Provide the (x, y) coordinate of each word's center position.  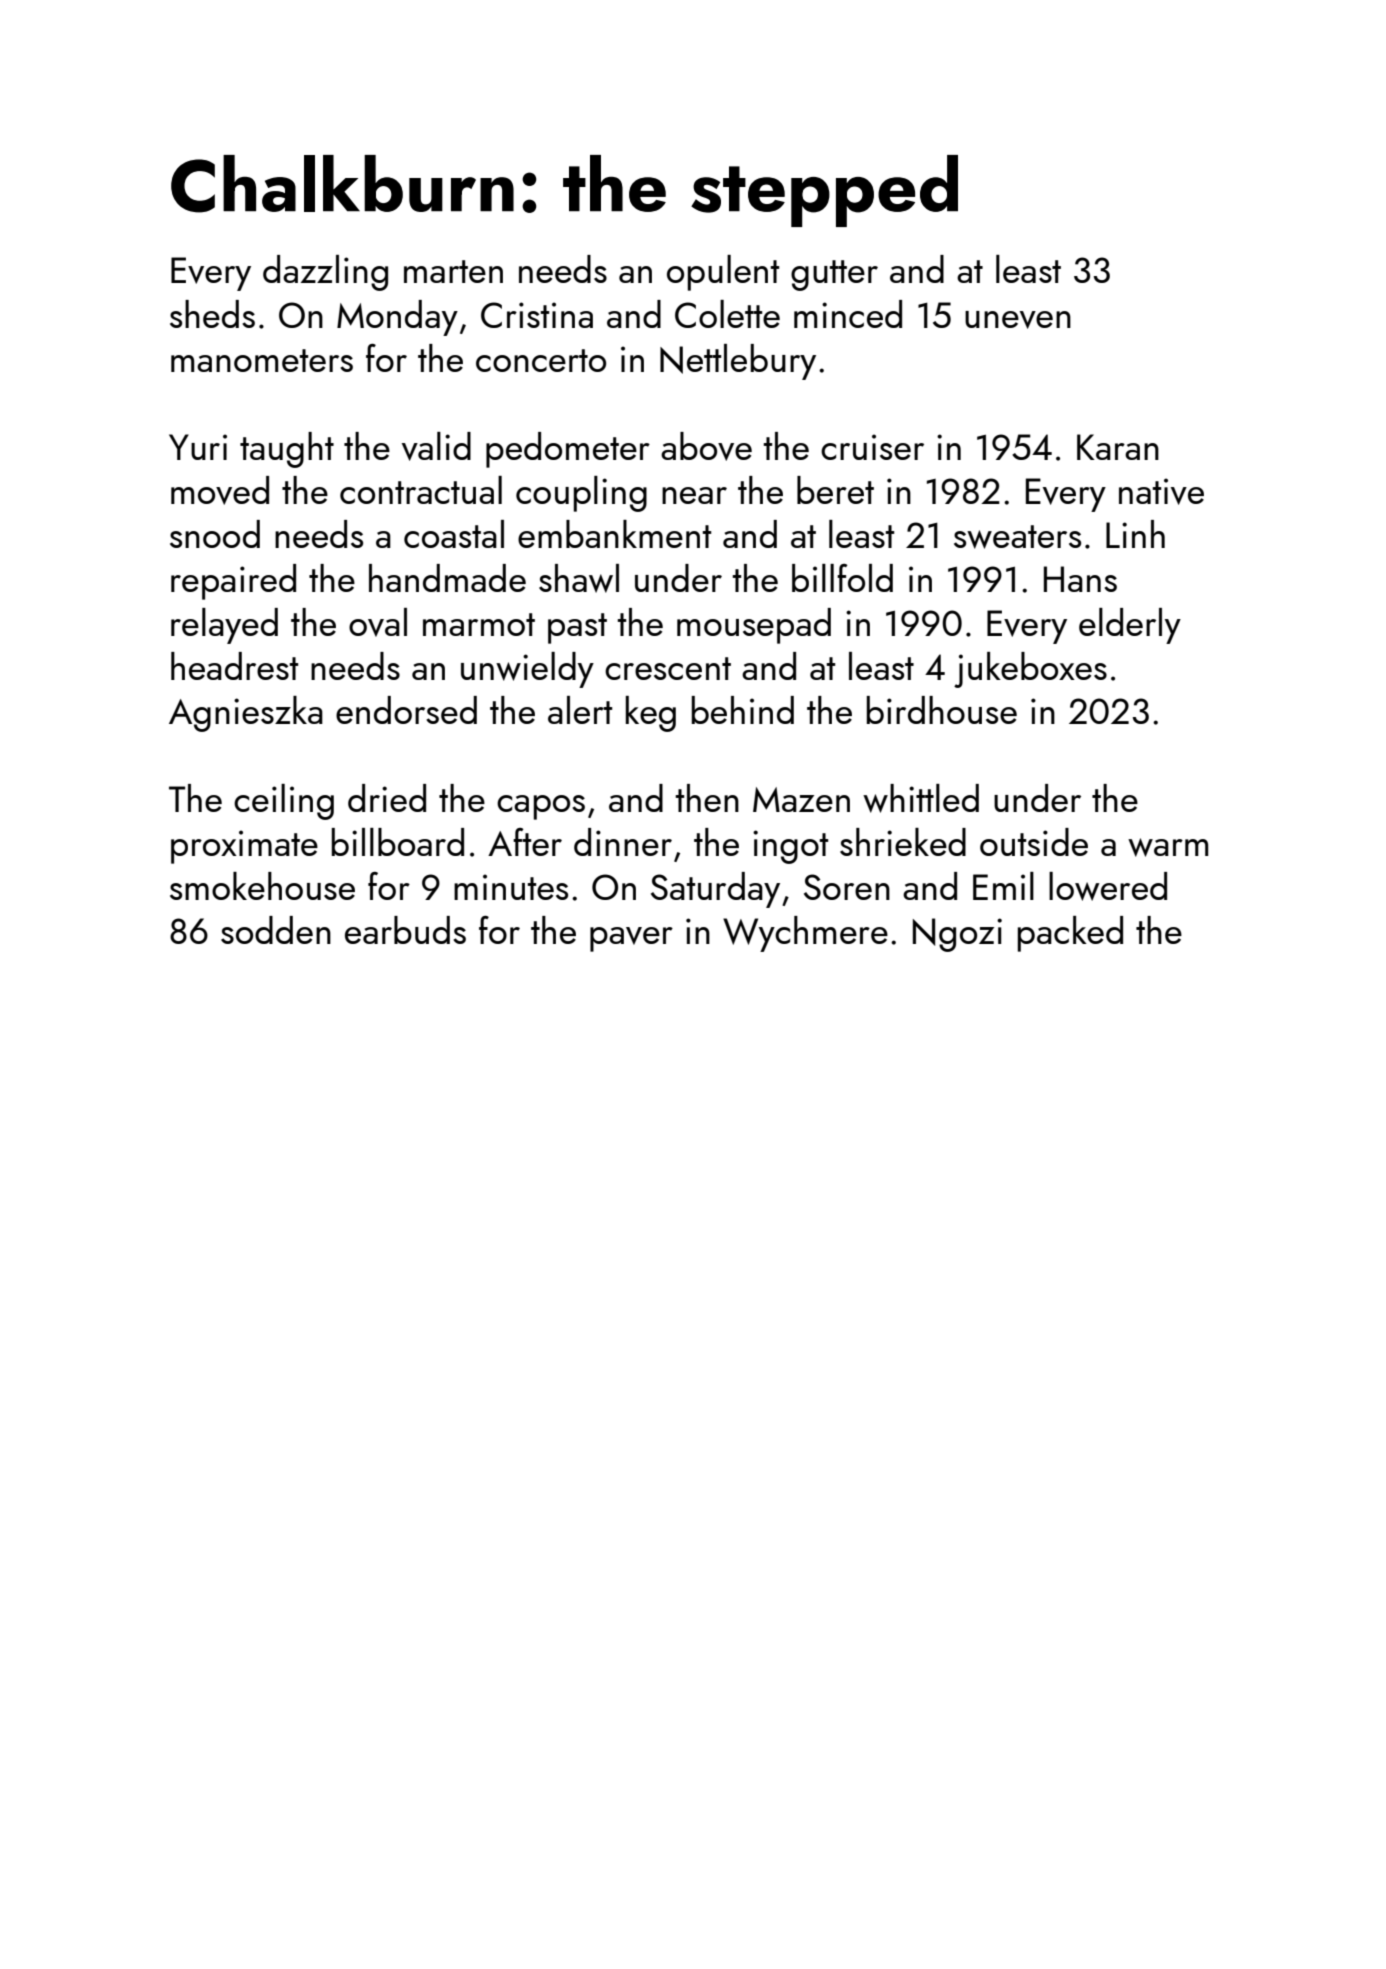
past (577, 628)
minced (848, 314)
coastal (454, 534)
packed (1070, 934)
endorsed (406, 710)
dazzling (325, 273)
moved (220, 490)
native (1161, 491)
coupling (581, 494)
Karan (1118, 447)
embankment (614, 534)
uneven (1018, 320)
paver (631, 939)
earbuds (405, 930)
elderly (1130, 626)
